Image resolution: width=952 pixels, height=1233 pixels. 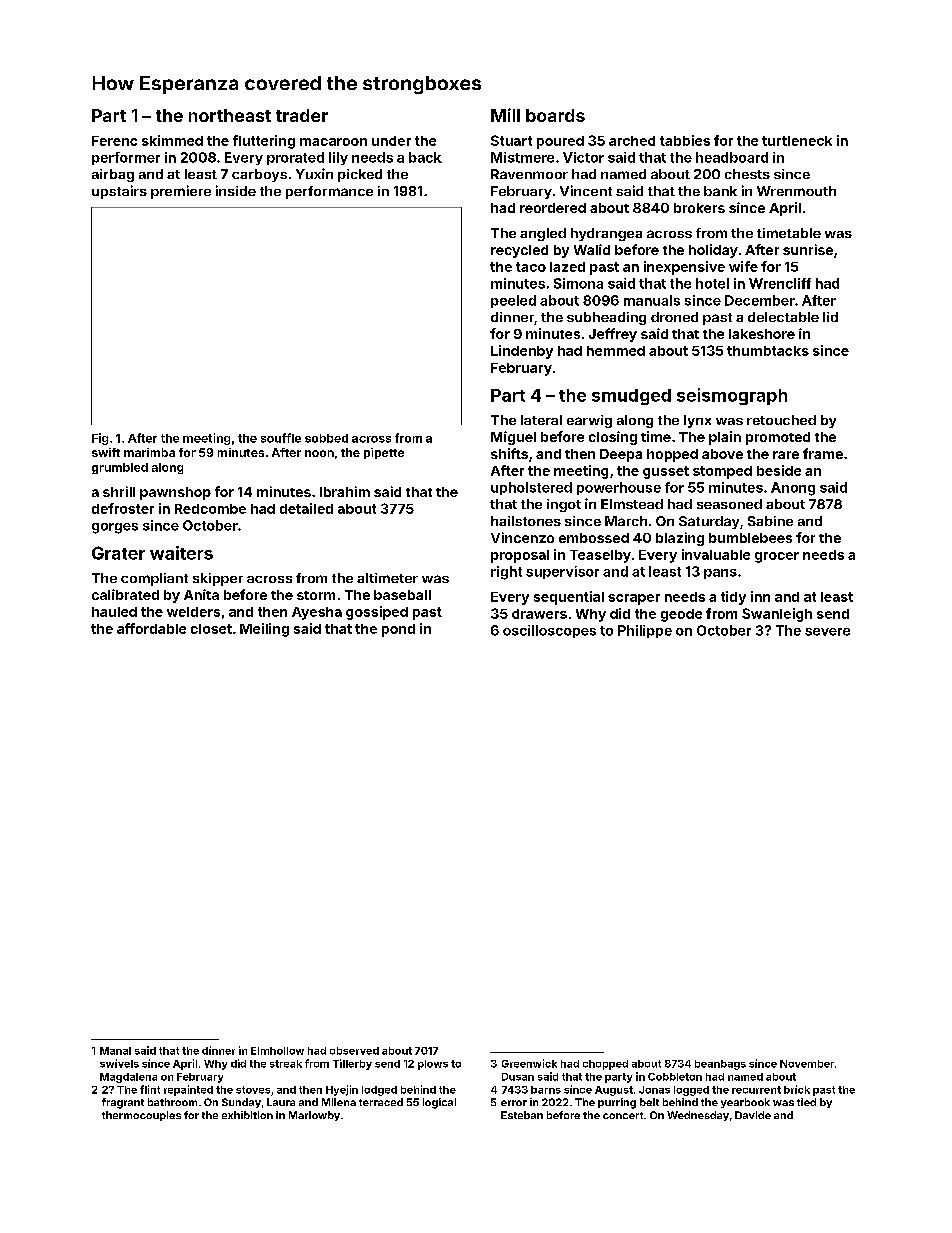 I want to click on upstairs, so click(x=119, y=192).
